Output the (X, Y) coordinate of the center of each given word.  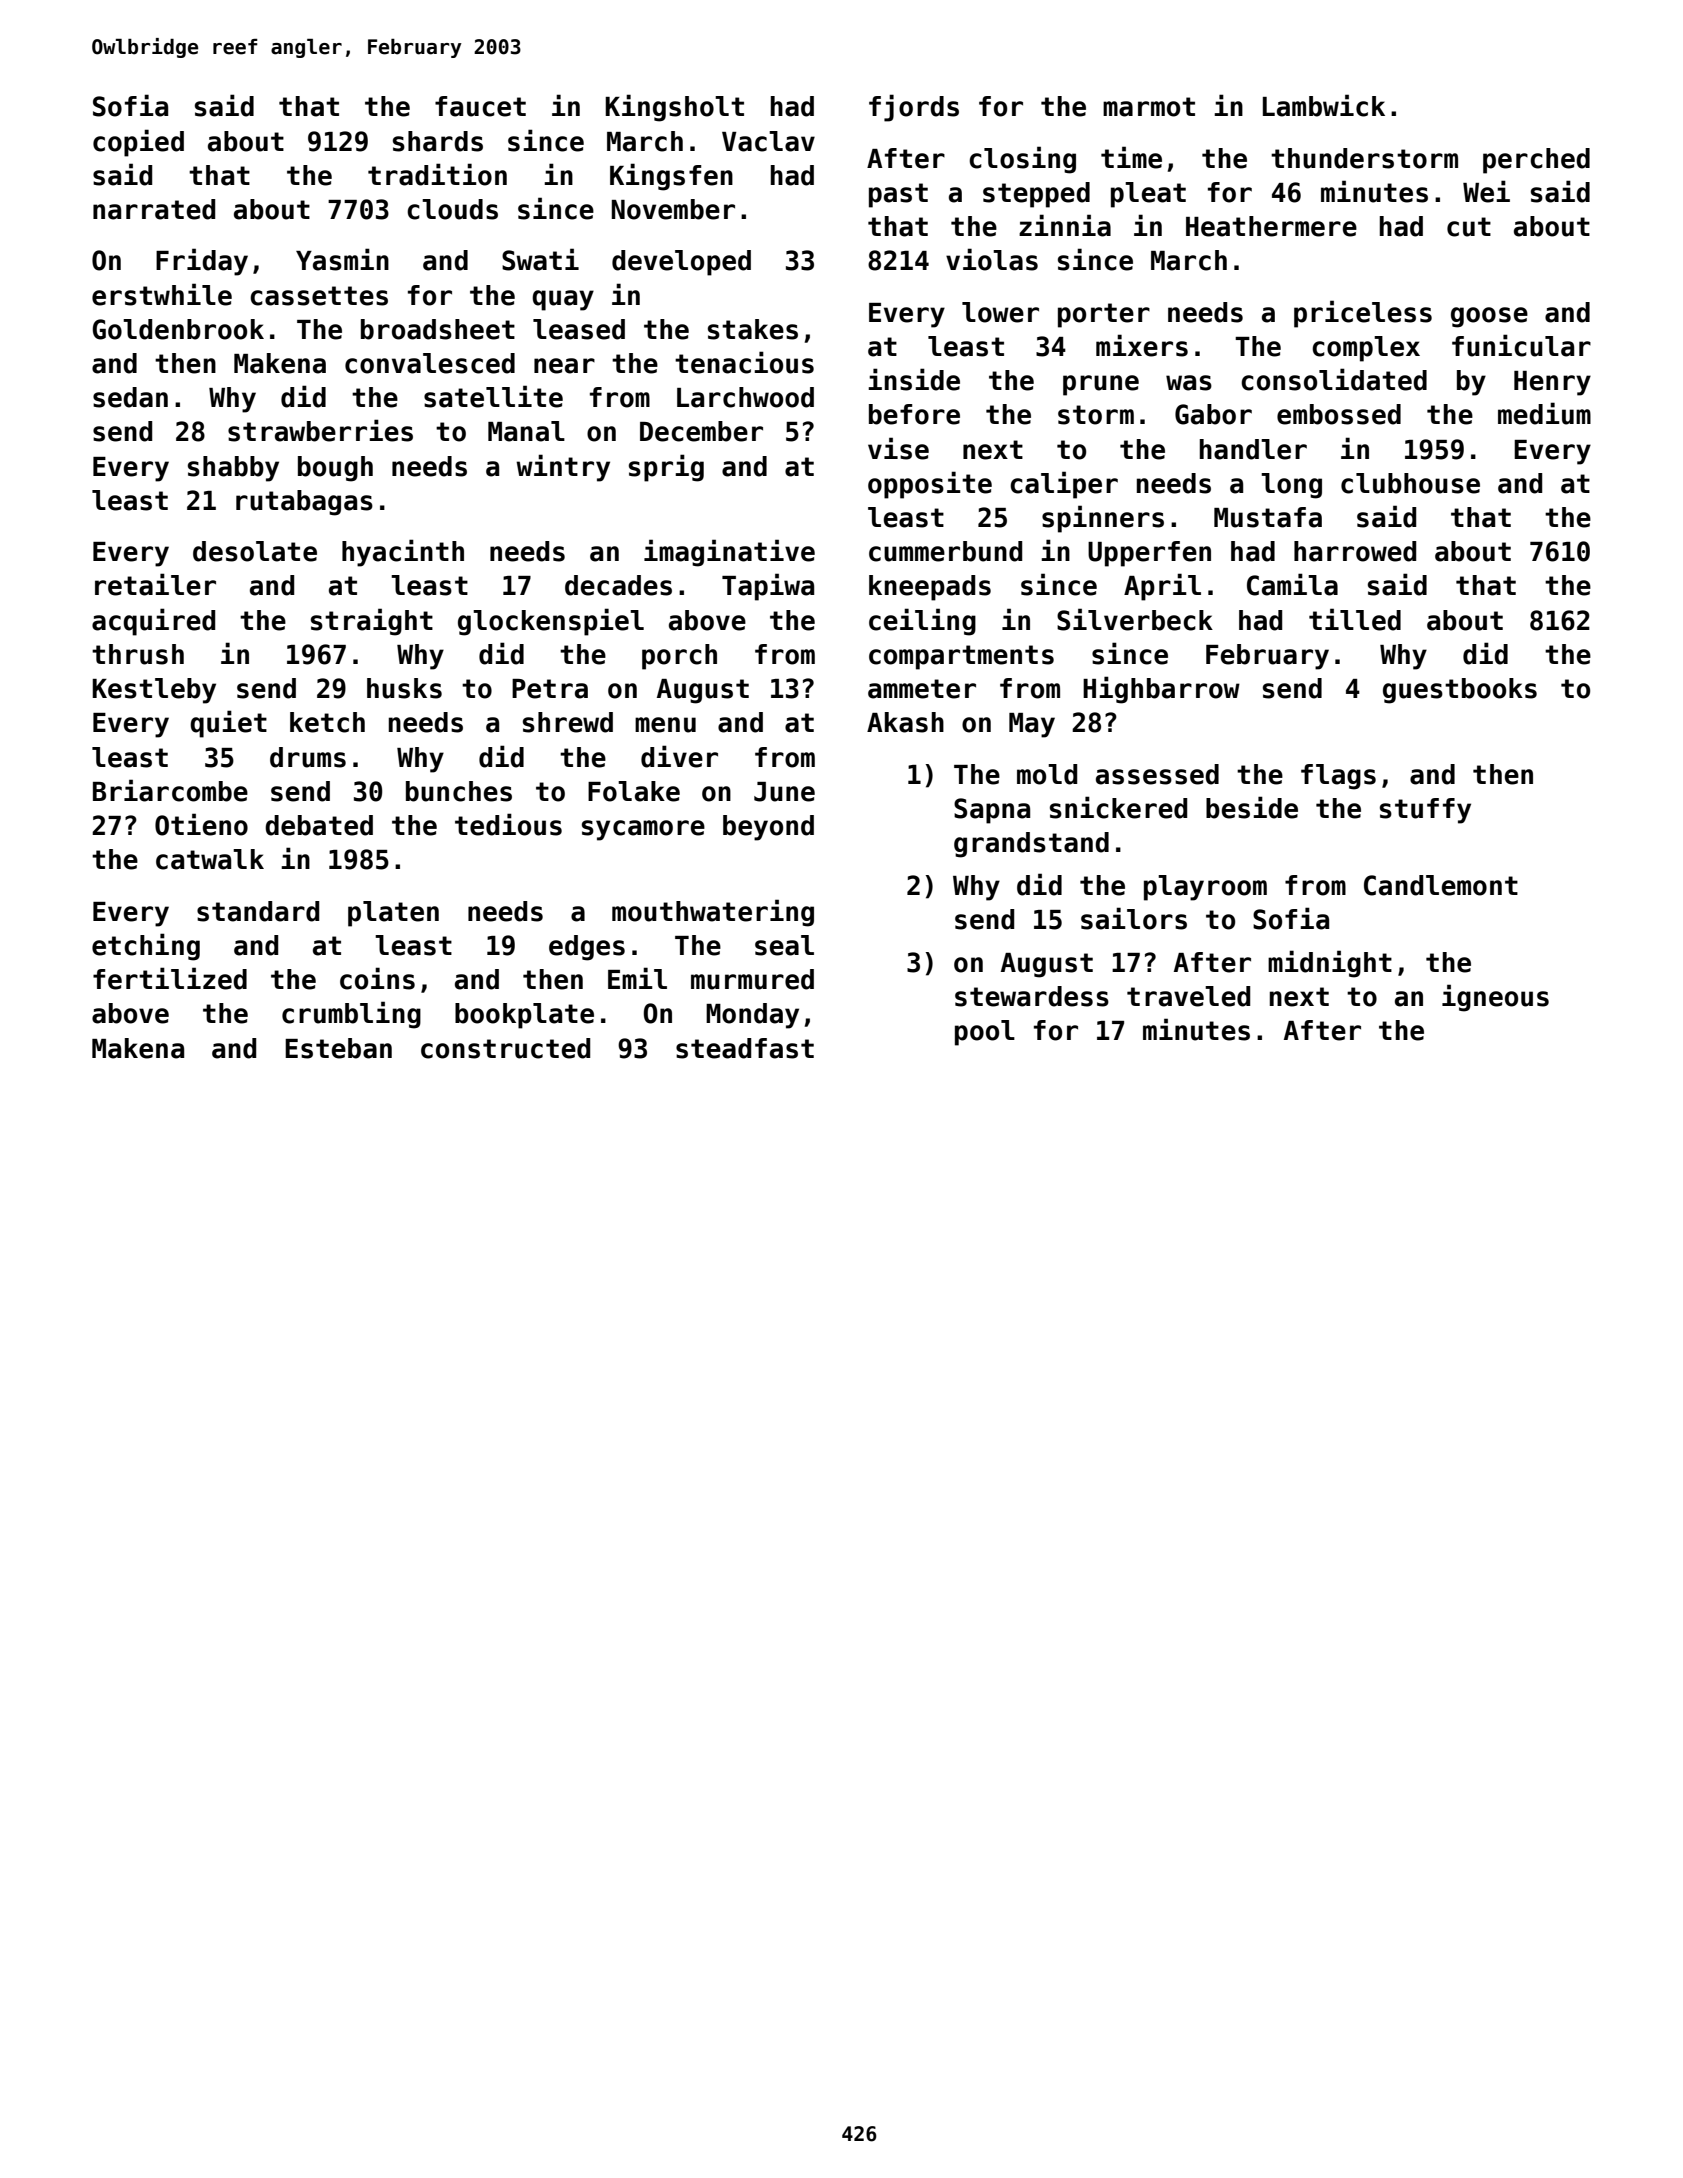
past (898, 195)
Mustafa (1268, 517)
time (1131, 157)
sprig (666, 468)
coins (377, 978)
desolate (255, 551)
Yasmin (342, 259)
